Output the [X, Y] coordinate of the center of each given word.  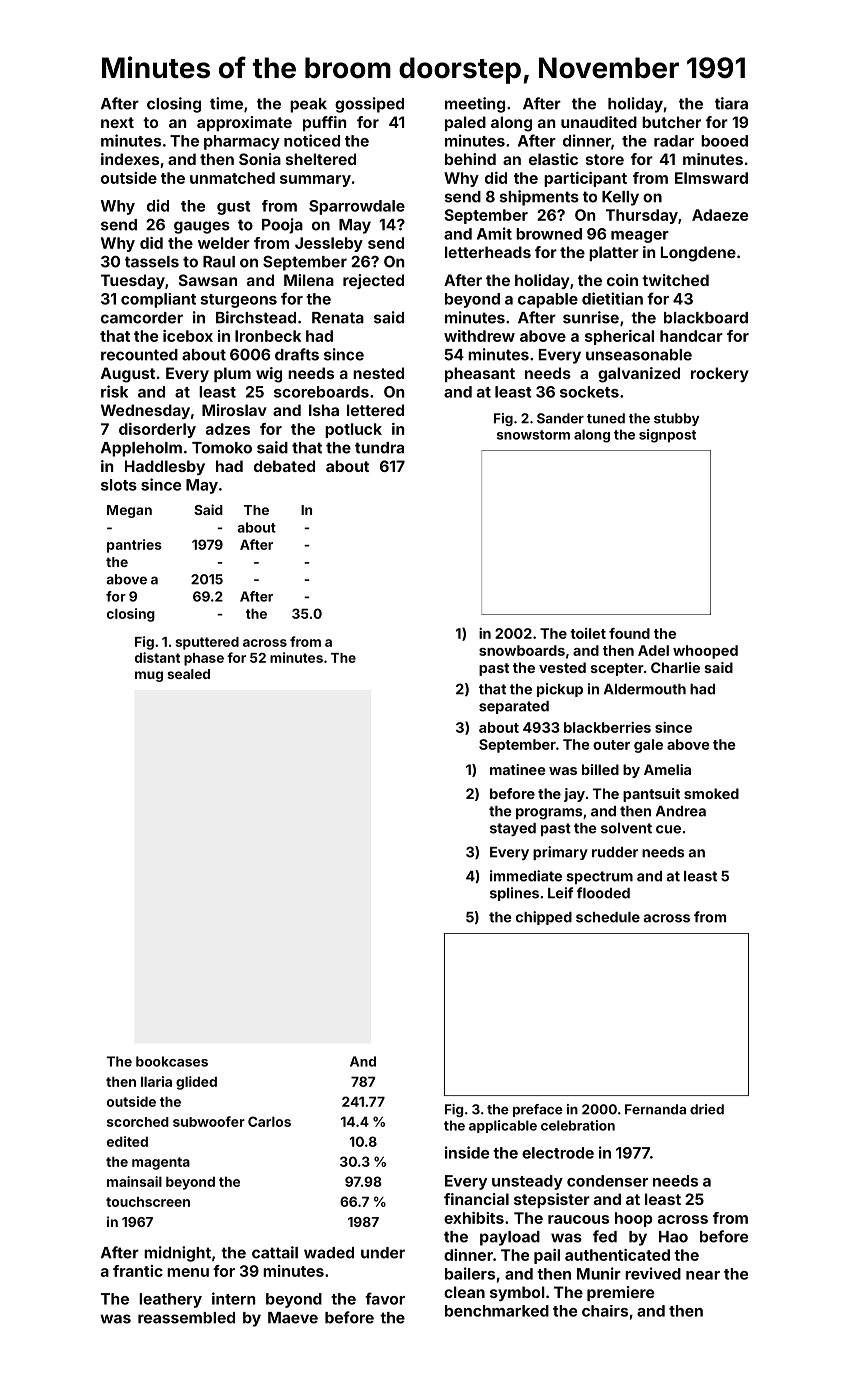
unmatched [232, 178]
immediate [526, 876]
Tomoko [222, 448]
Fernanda [655, 1109]
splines [514, 894]
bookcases [172, 1061]
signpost [667, 436]
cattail [275, 1252]
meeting [475, 105]
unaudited [599, 122]
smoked [711, 793]
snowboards [522, 650]
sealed [188, 674]
